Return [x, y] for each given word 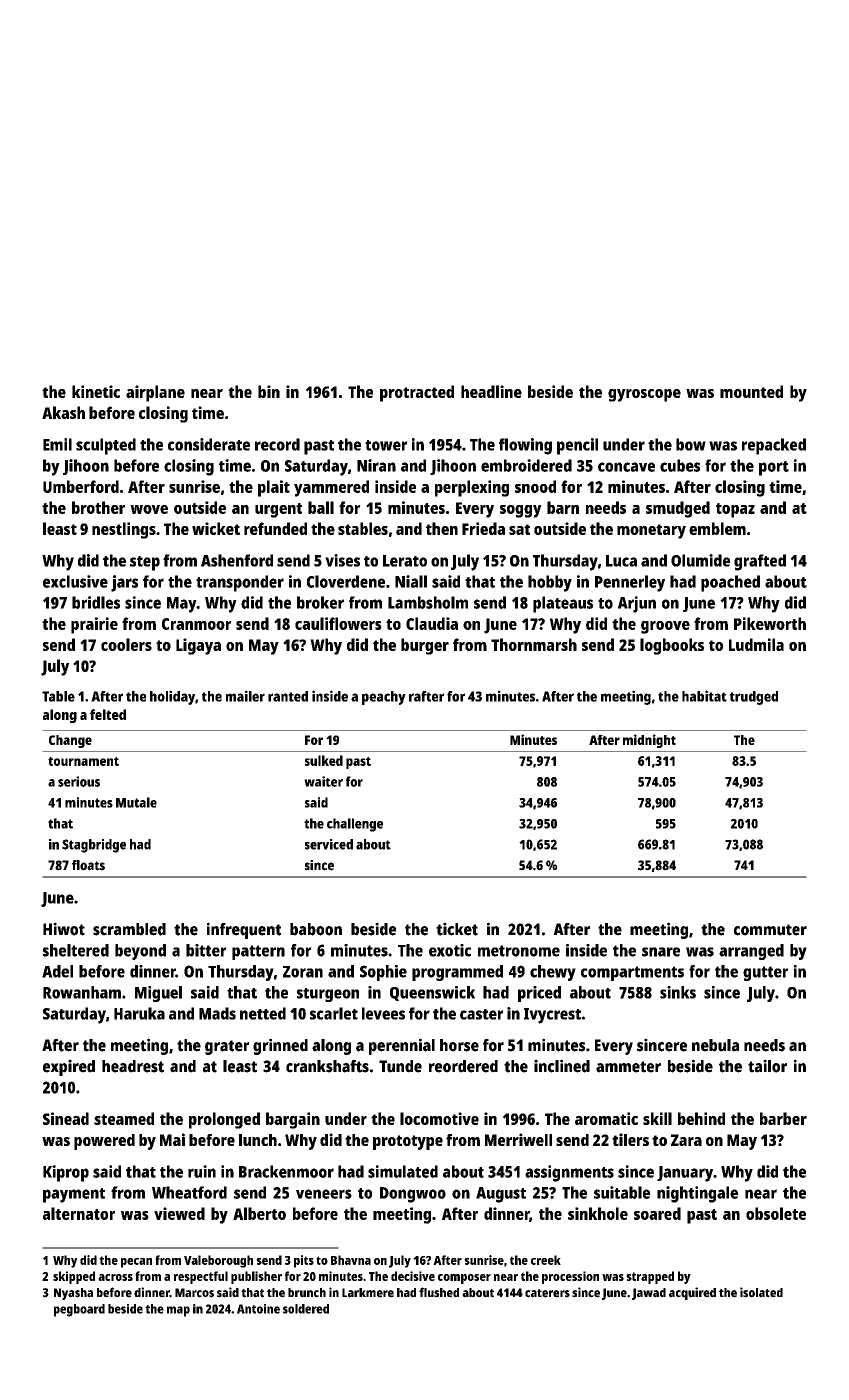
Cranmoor [197, 624]
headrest [133, 1066]
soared [657, 1213]
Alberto [259, 1213]
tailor [767, 1066]
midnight [649, 741]
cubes [680, 465]
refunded [275, 528]
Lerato [405, 561]
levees [383, 1013]
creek [546, 1260]
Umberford [81, 486]
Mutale [136, 802]
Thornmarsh [534, 644]
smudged [678, 509]
